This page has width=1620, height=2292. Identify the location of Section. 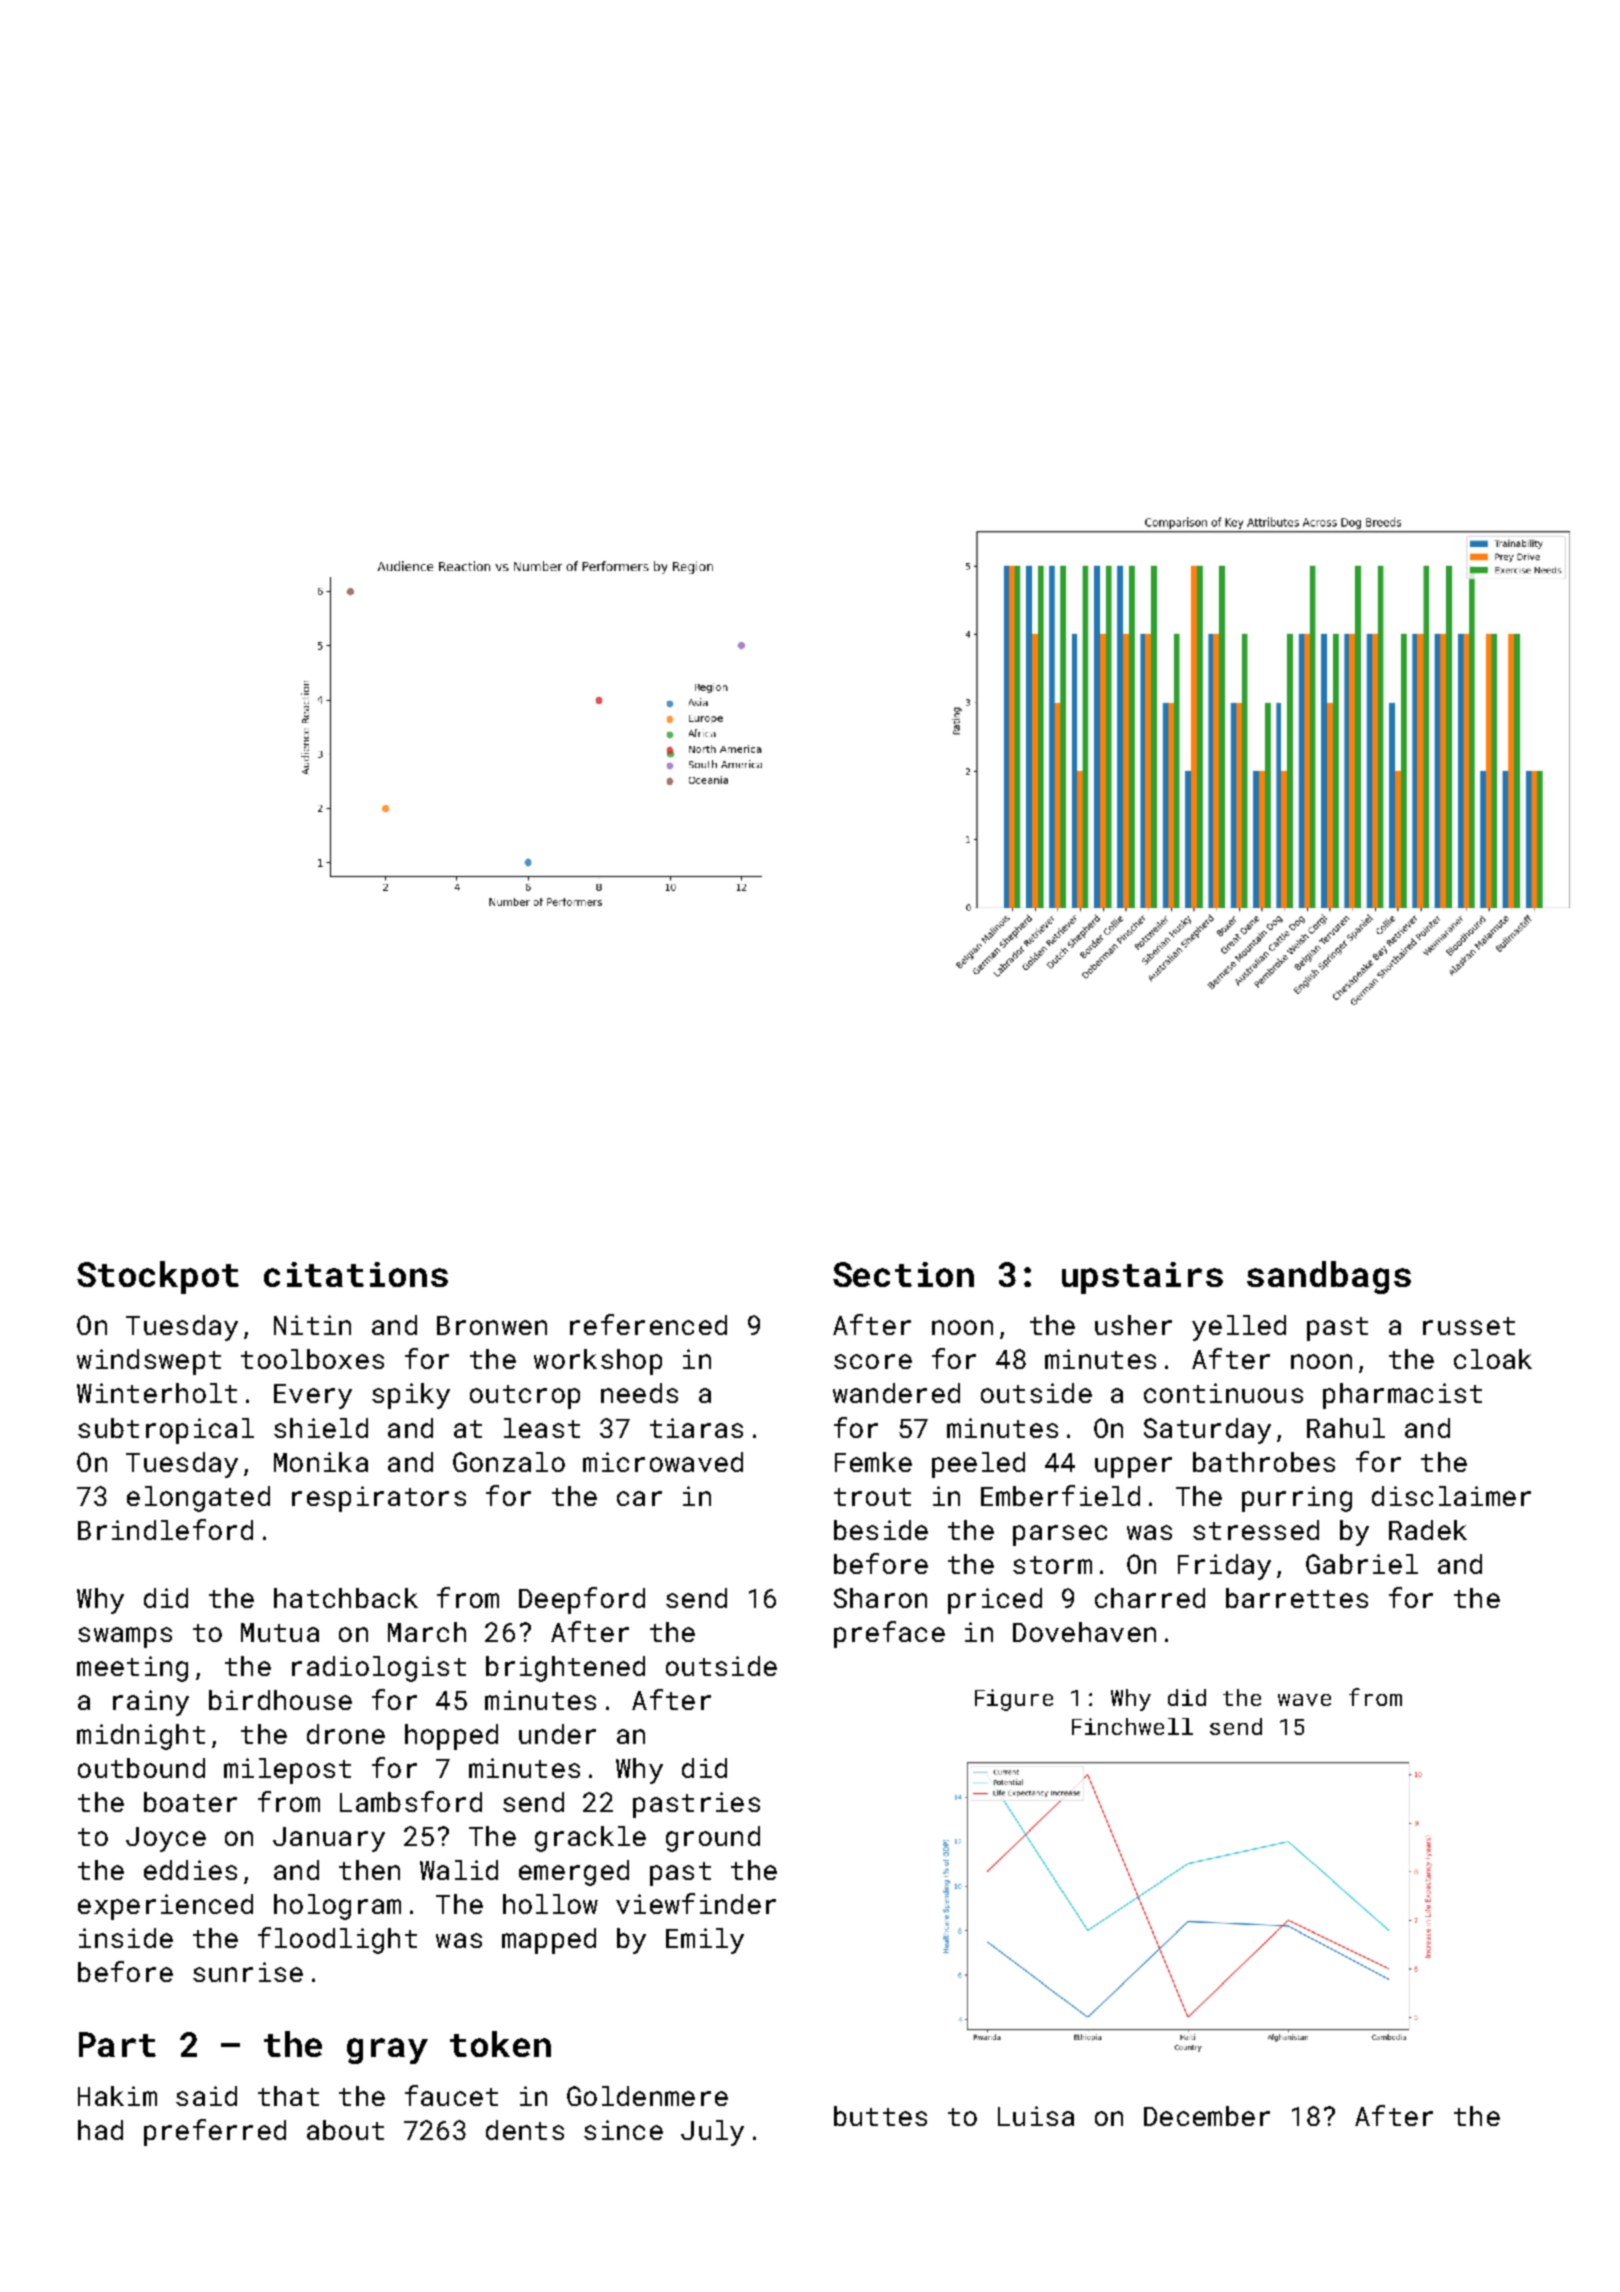
(903, 1274).
